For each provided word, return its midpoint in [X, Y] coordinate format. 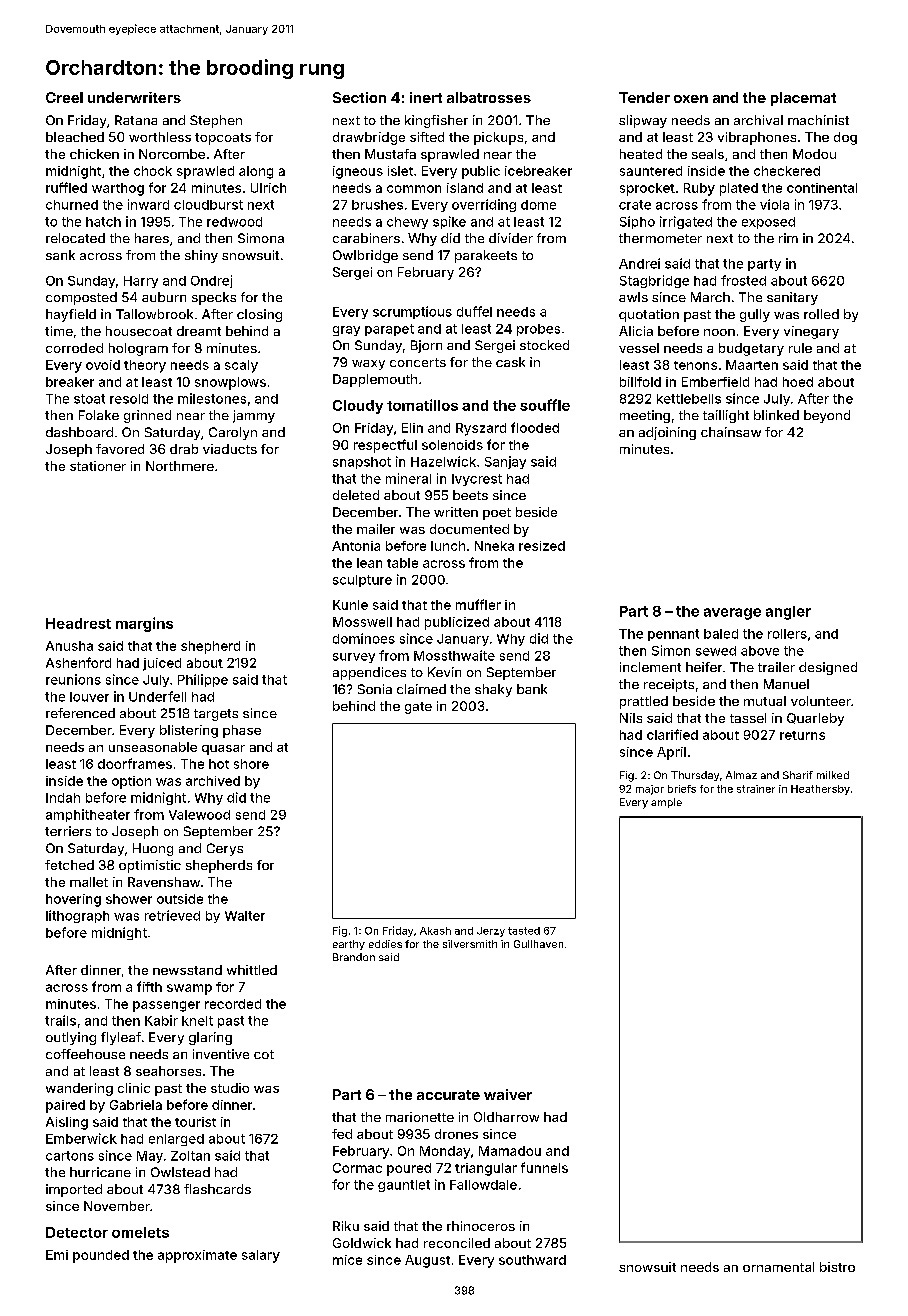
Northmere [180, 466]
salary [261, 1256]
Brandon [354, 957]
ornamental [778, 1267]
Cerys [225, 849]
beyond [827, 416]
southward [532, 1260]
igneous [358, 172]
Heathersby [820, 790]
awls [633, 297]
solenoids [452, 445]
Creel [64, 97]
